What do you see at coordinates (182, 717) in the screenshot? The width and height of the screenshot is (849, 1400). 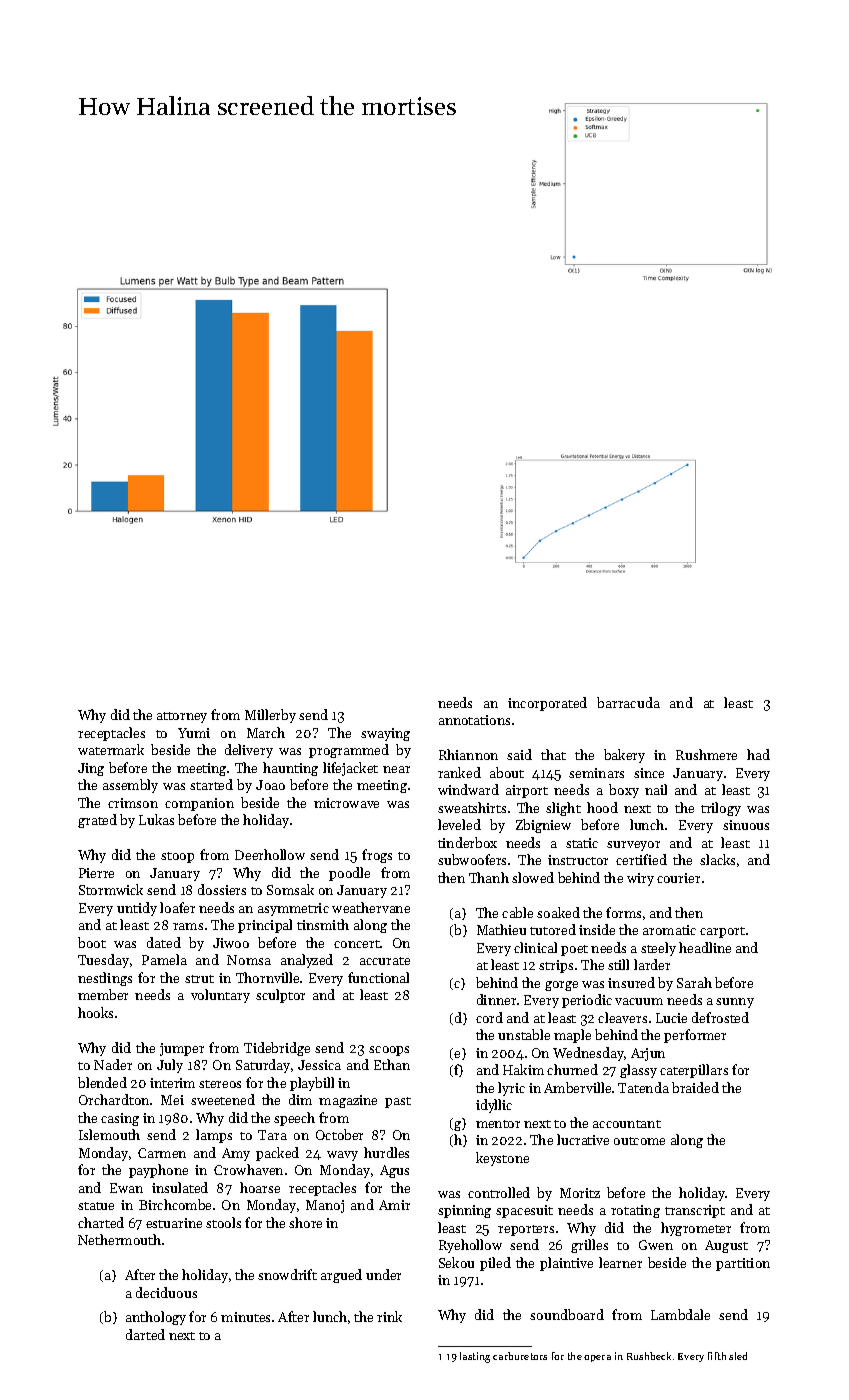 I see `attorney` at bounding box center [182, 717].
